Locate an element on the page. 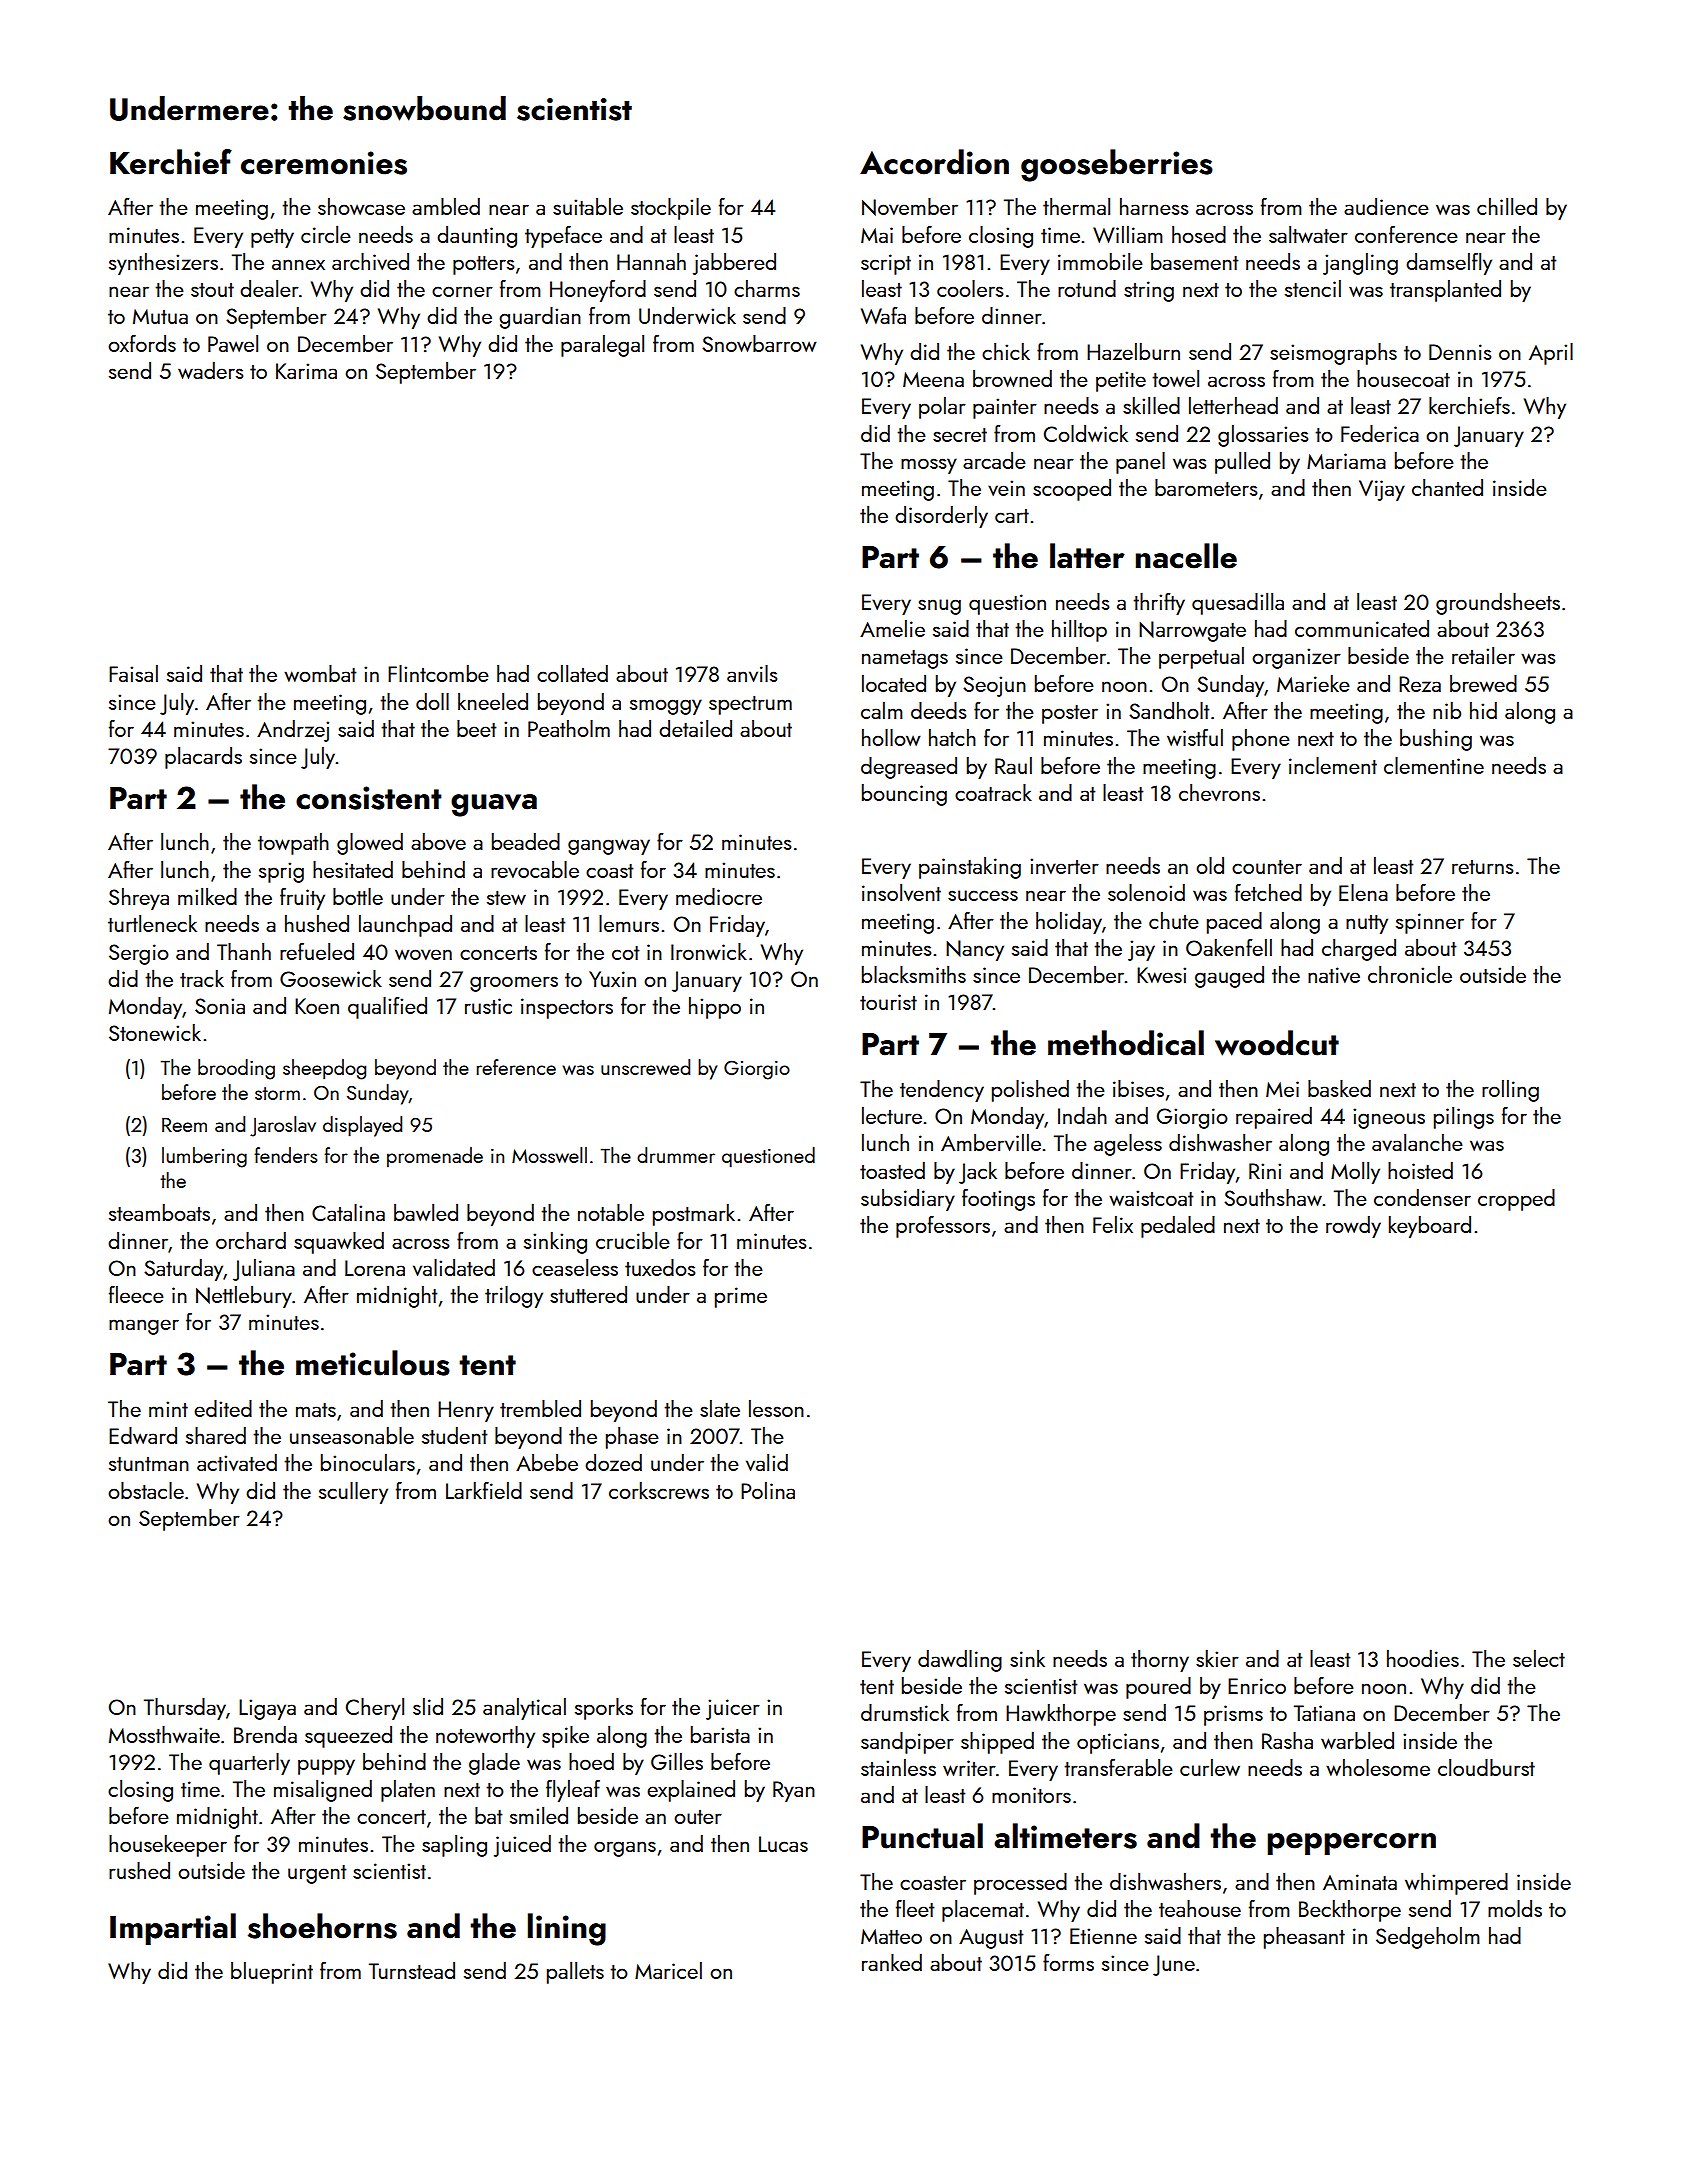  placards is located at coordinates (203, 758).
